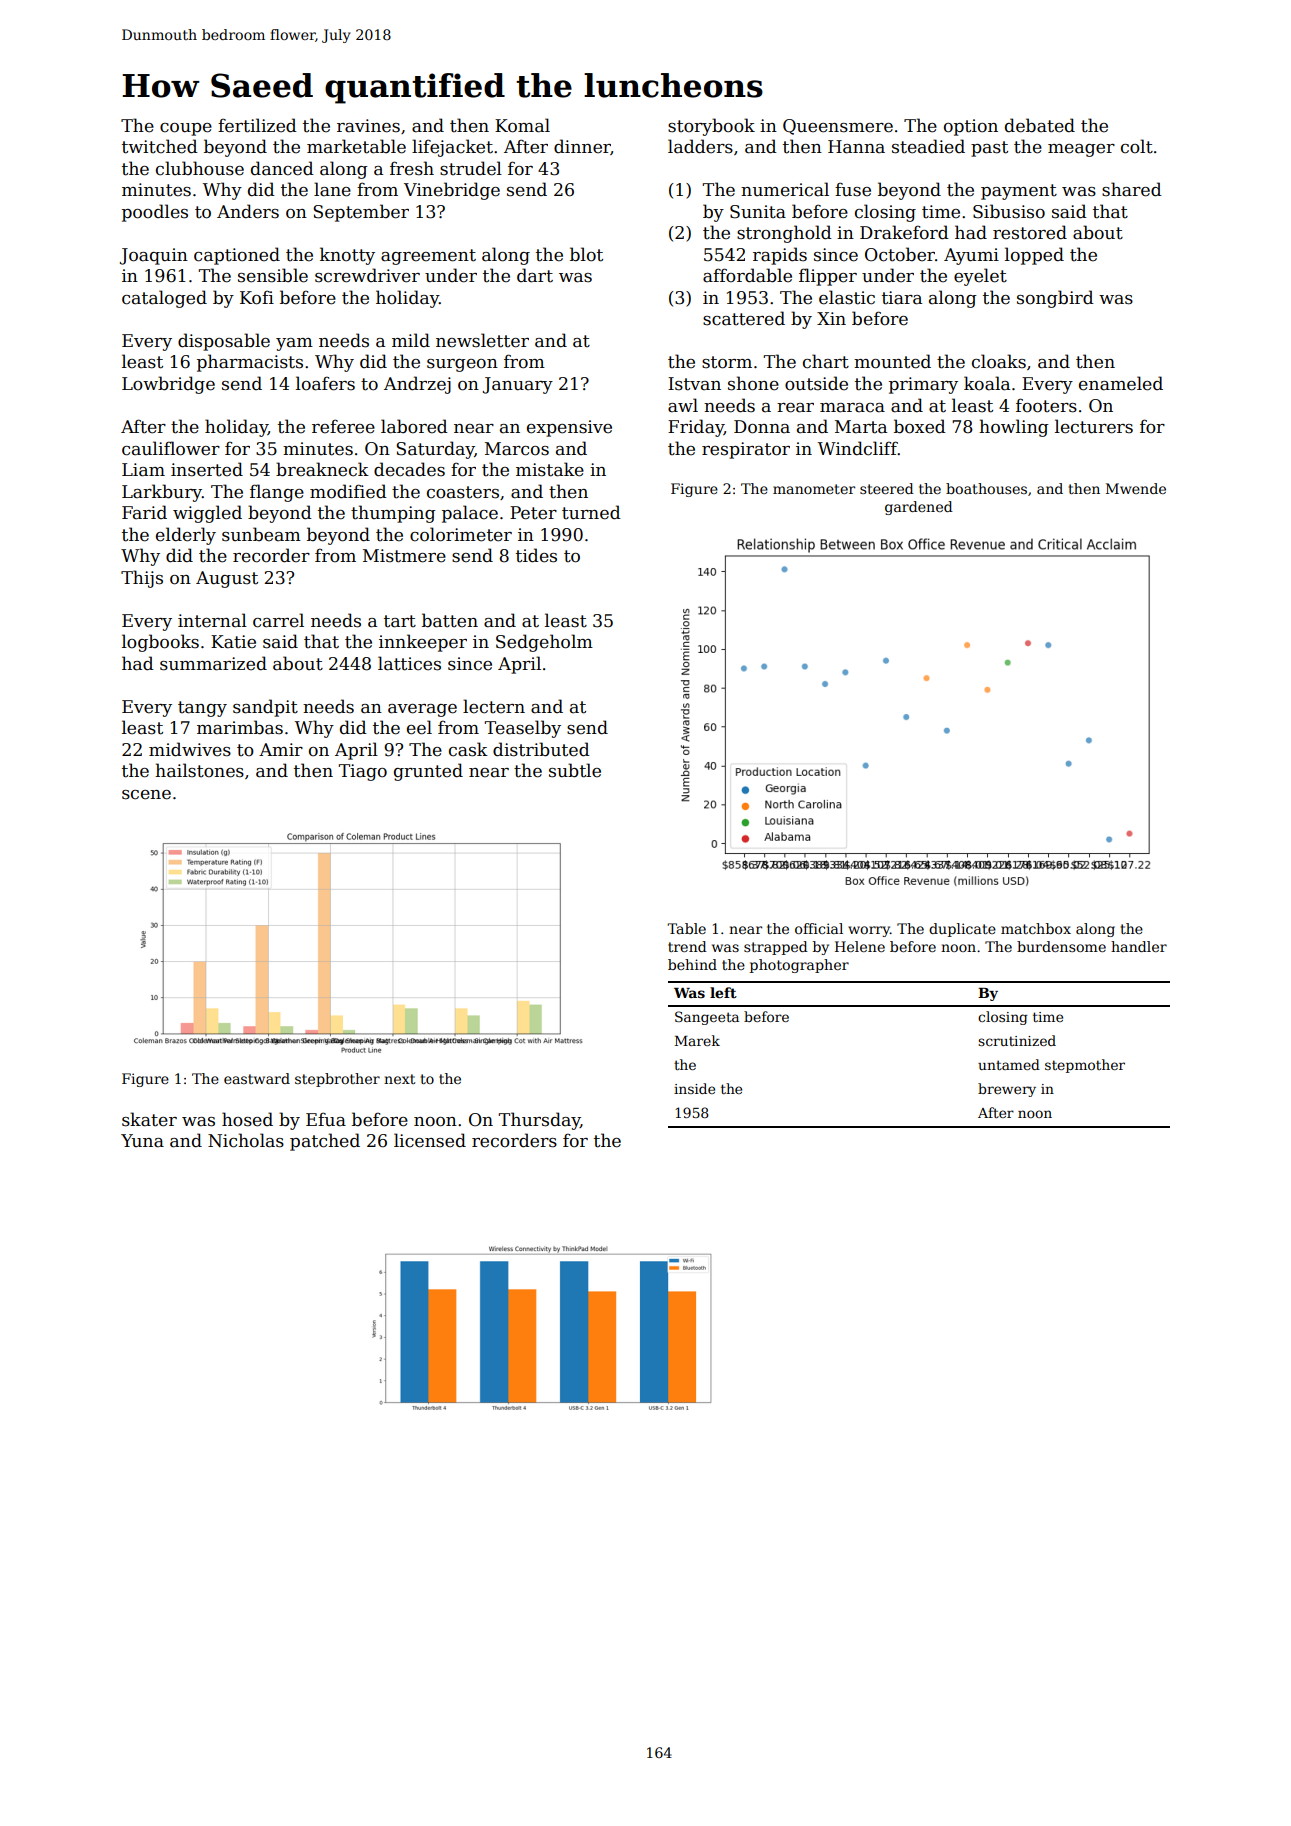 Image resolution: width=1291 pixels, height=1826 pixels. What do you see at coordinates (533, 513) in the screenshot?
I see `Peter` at bounding box center [533, 513].
